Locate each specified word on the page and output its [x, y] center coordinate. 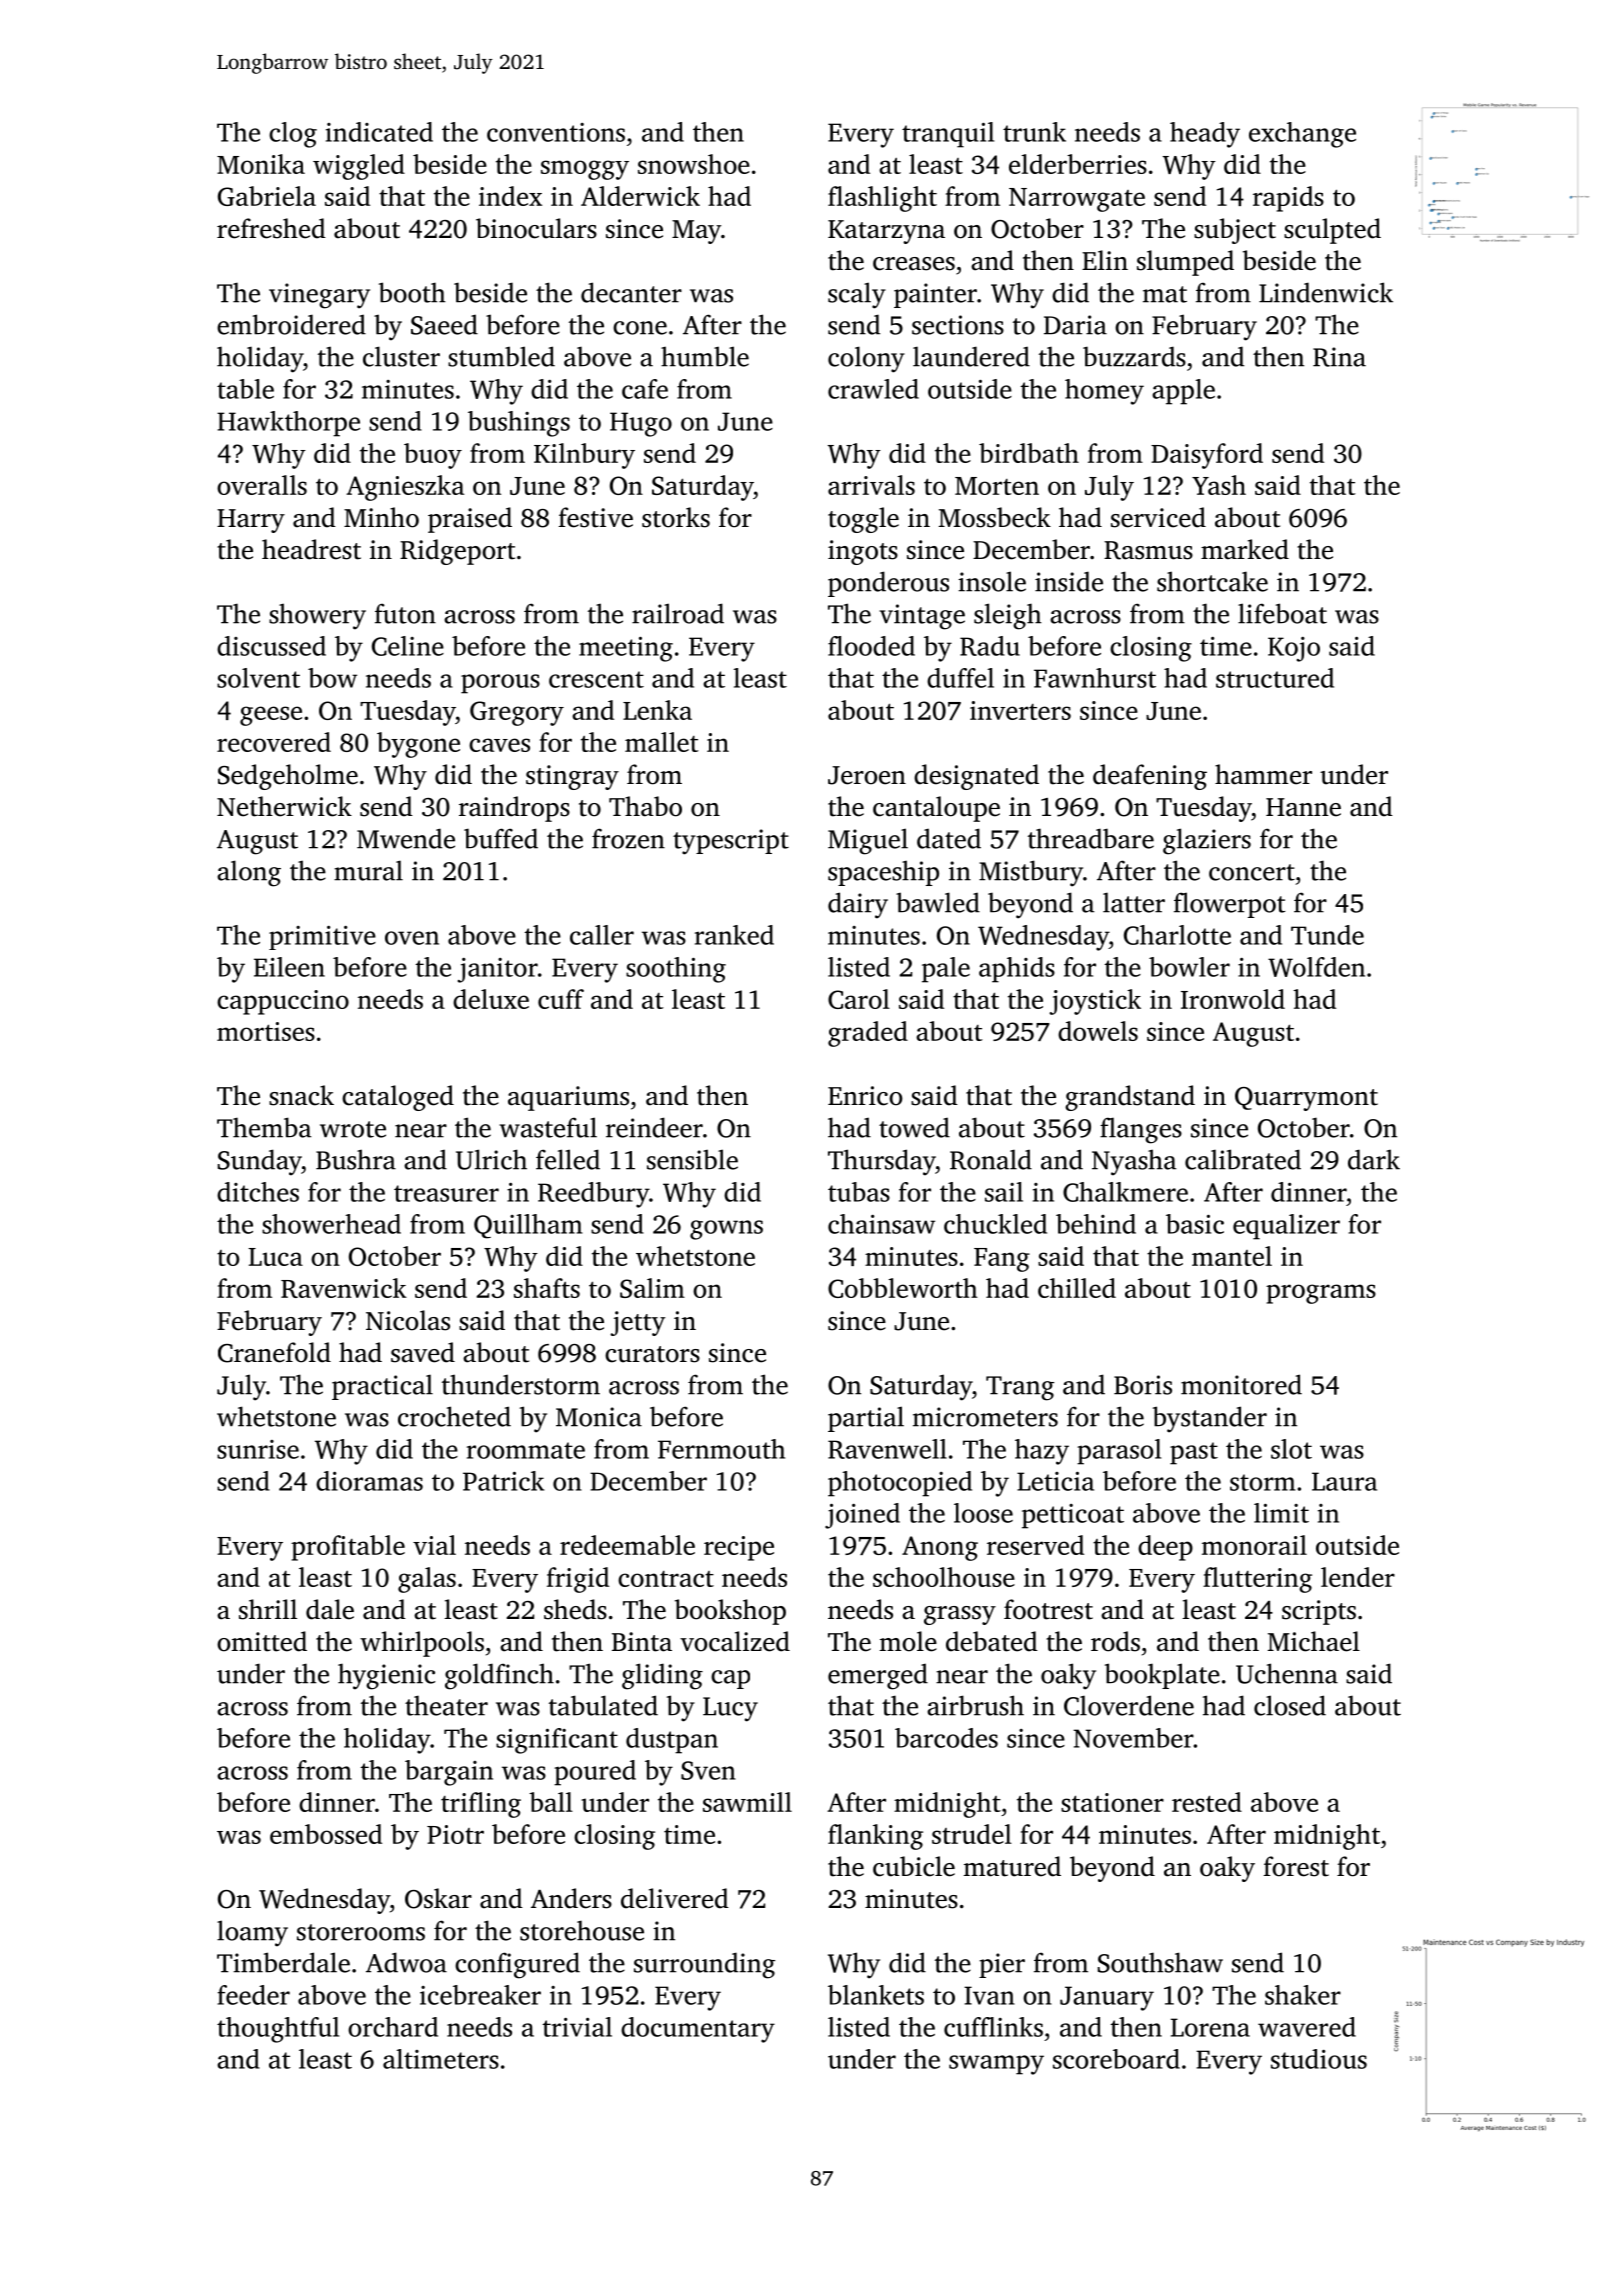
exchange [1302, 135]
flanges [1141, 1130]
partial [866, 1419]
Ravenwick [344, 1288]
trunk [1034, 132]
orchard [393, 2027]
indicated [379, 132]
